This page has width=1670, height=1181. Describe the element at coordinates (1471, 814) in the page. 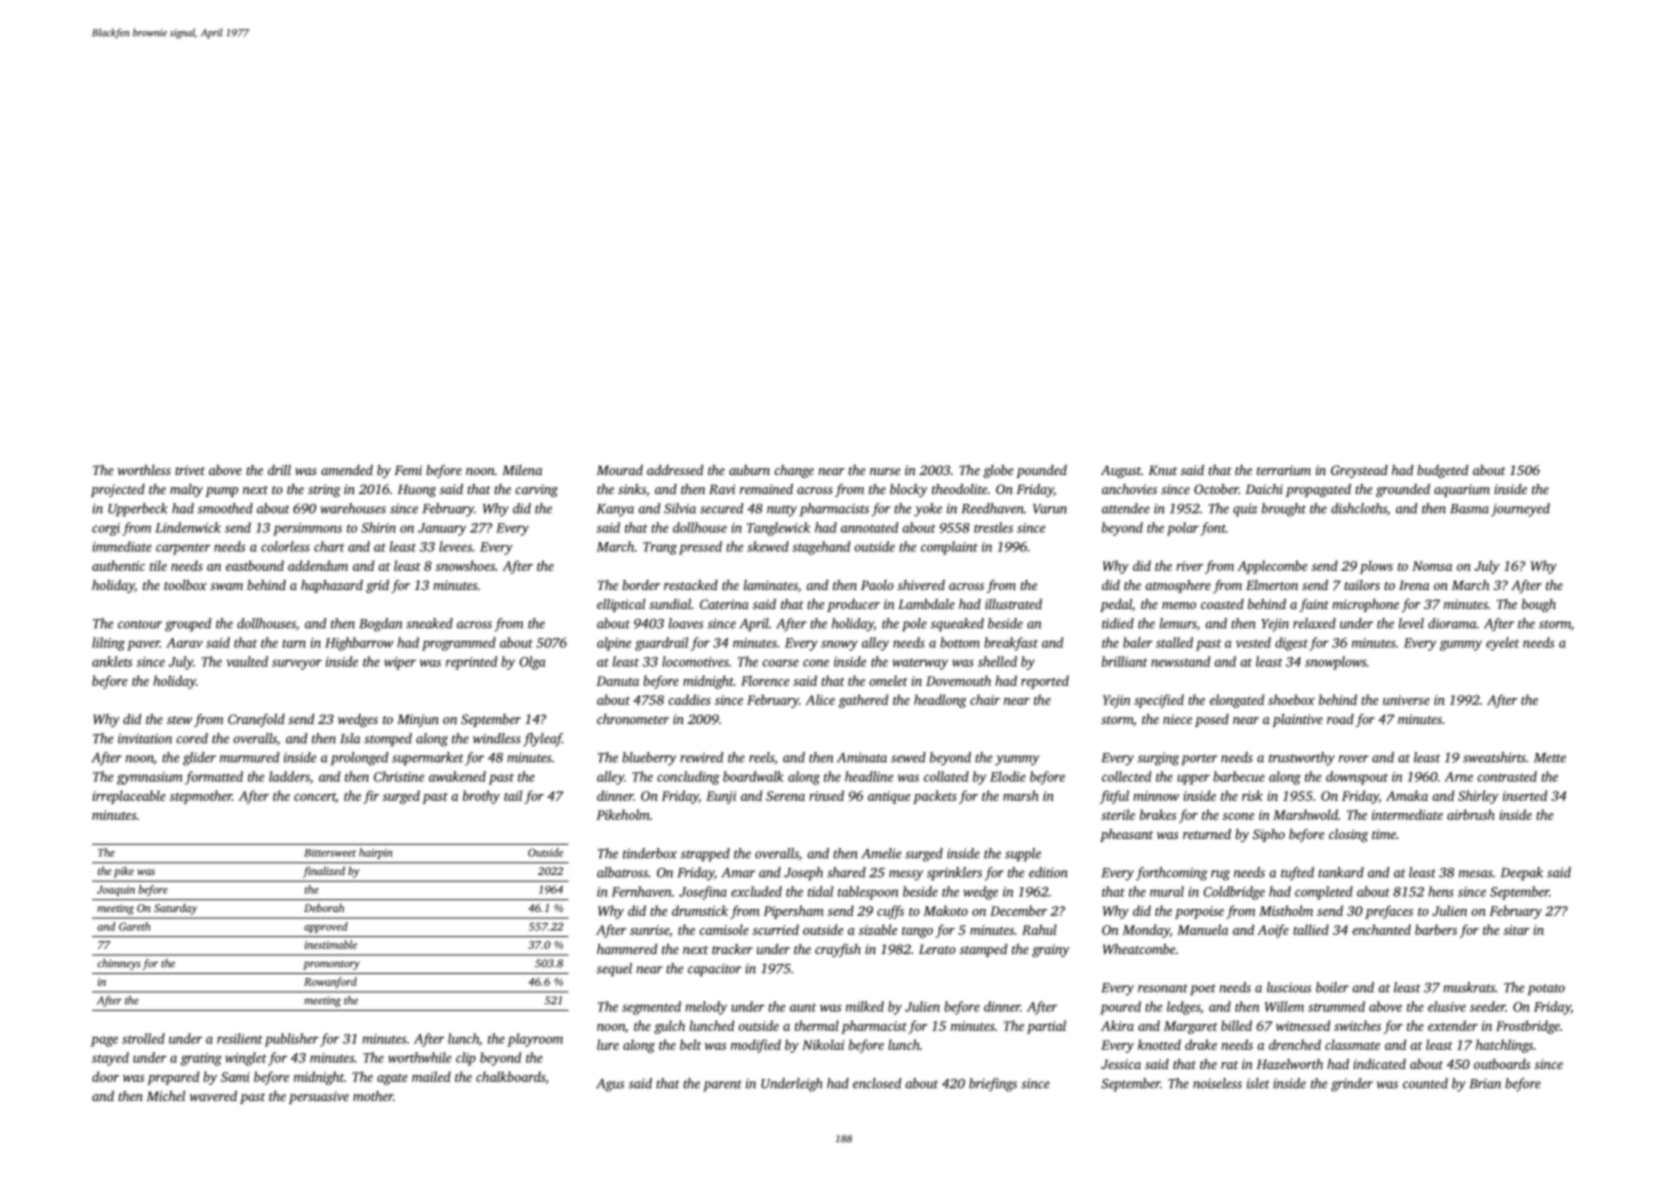

I see `airbrush` at that location.
